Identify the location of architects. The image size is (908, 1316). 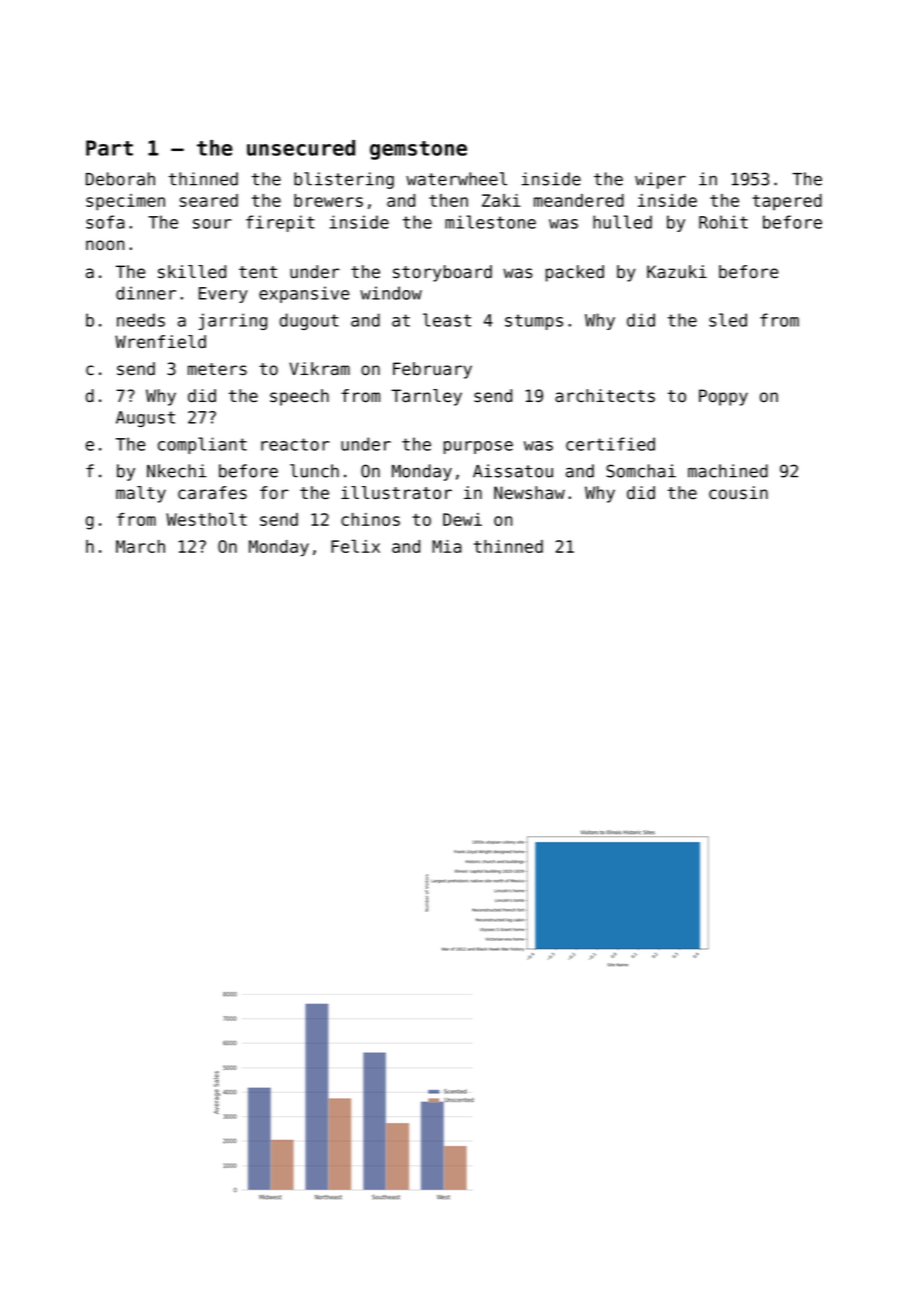
(605, 396).
